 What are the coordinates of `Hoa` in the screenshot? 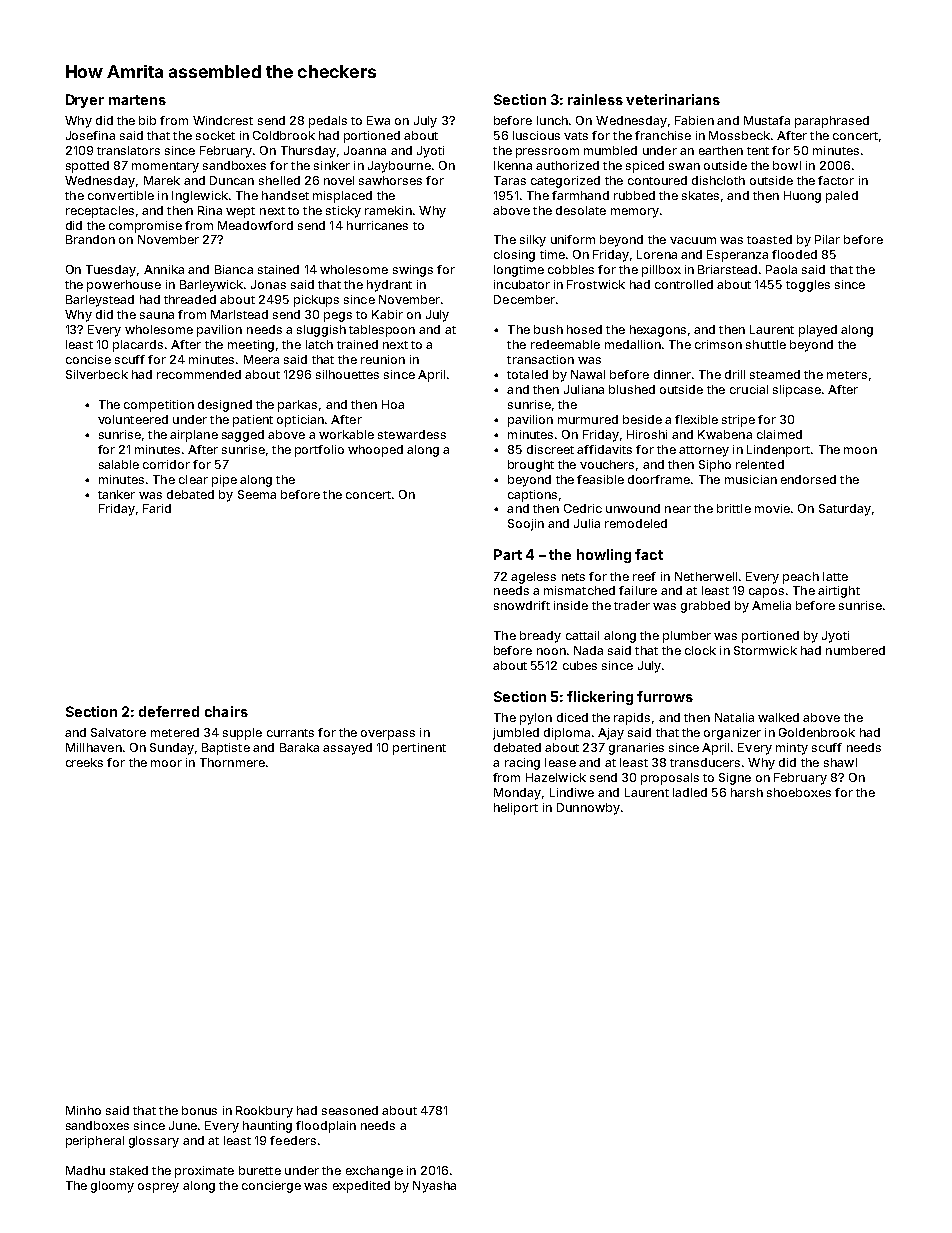 It's located at (393, 404).
